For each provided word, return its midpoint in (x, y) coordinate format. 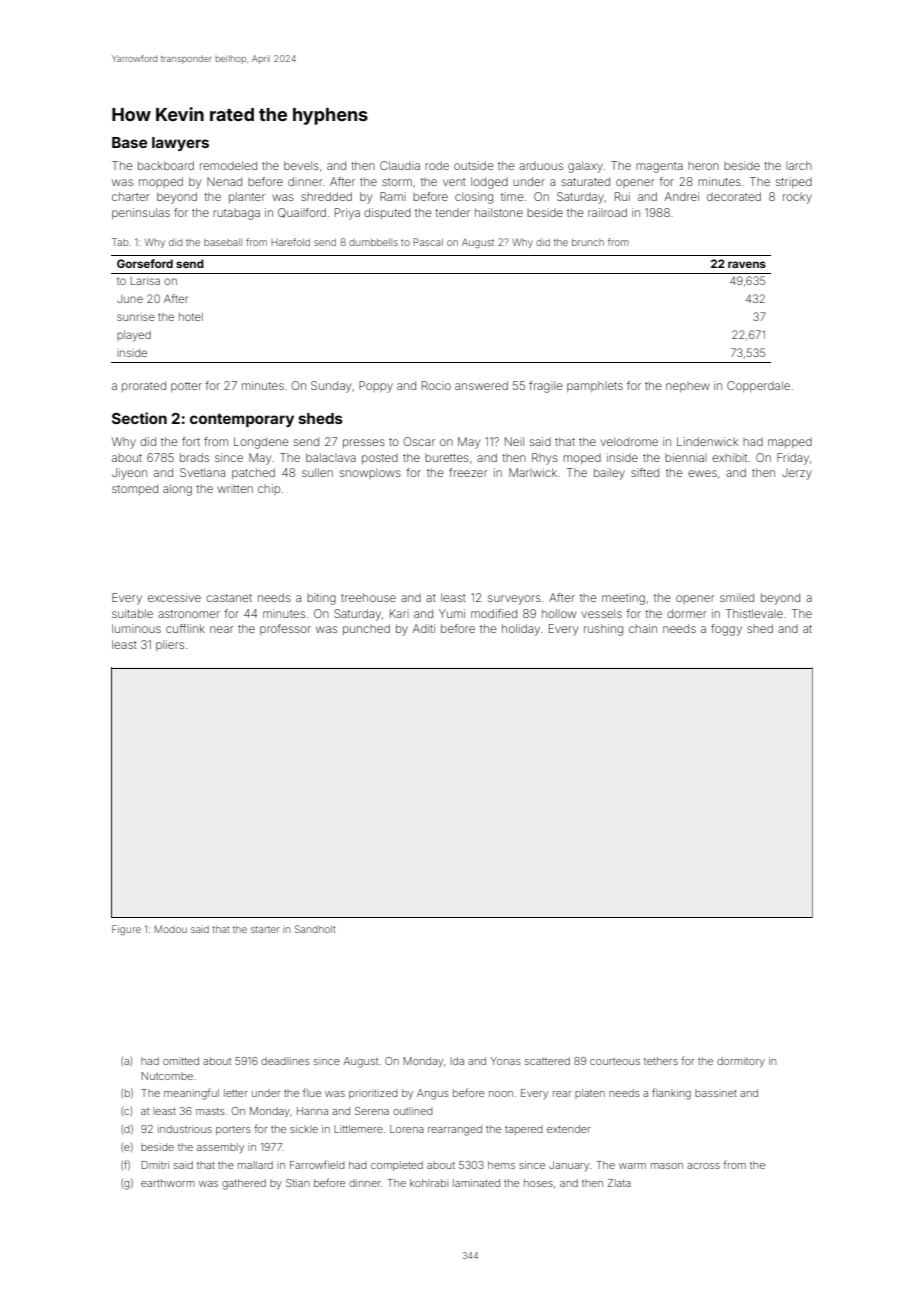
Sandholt (315, 929)
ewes (702, 473)
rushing (603, 630)
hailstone (499, 212)
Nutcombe (167, 1076)
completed (397, 1166)
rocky (797, 198)
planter (247, 197)
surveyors (514, 600)
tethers (661, 1061)
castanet (229, 598)
